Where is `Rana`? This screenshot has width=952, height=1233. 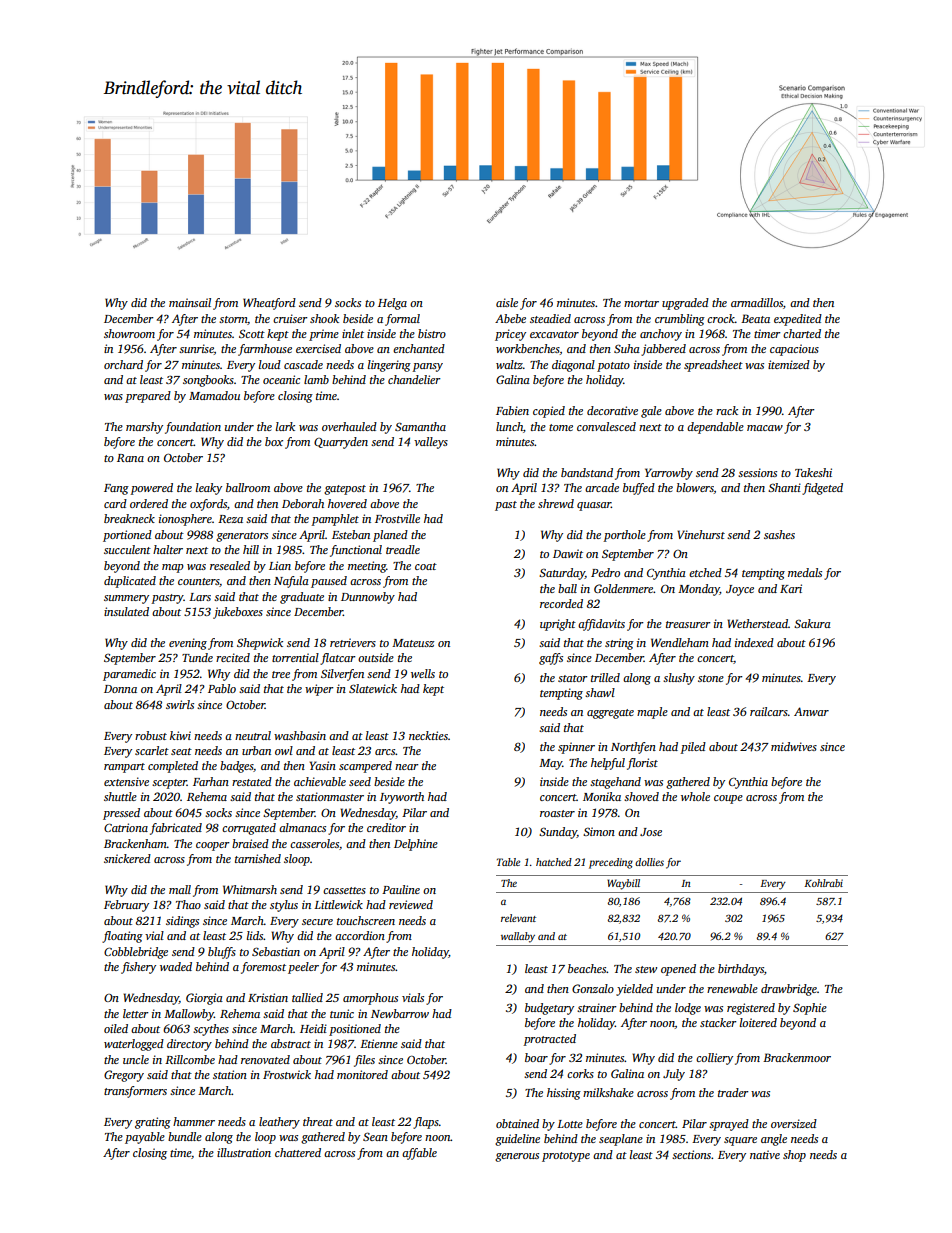 Rana is located at coordinates (130, 458).
